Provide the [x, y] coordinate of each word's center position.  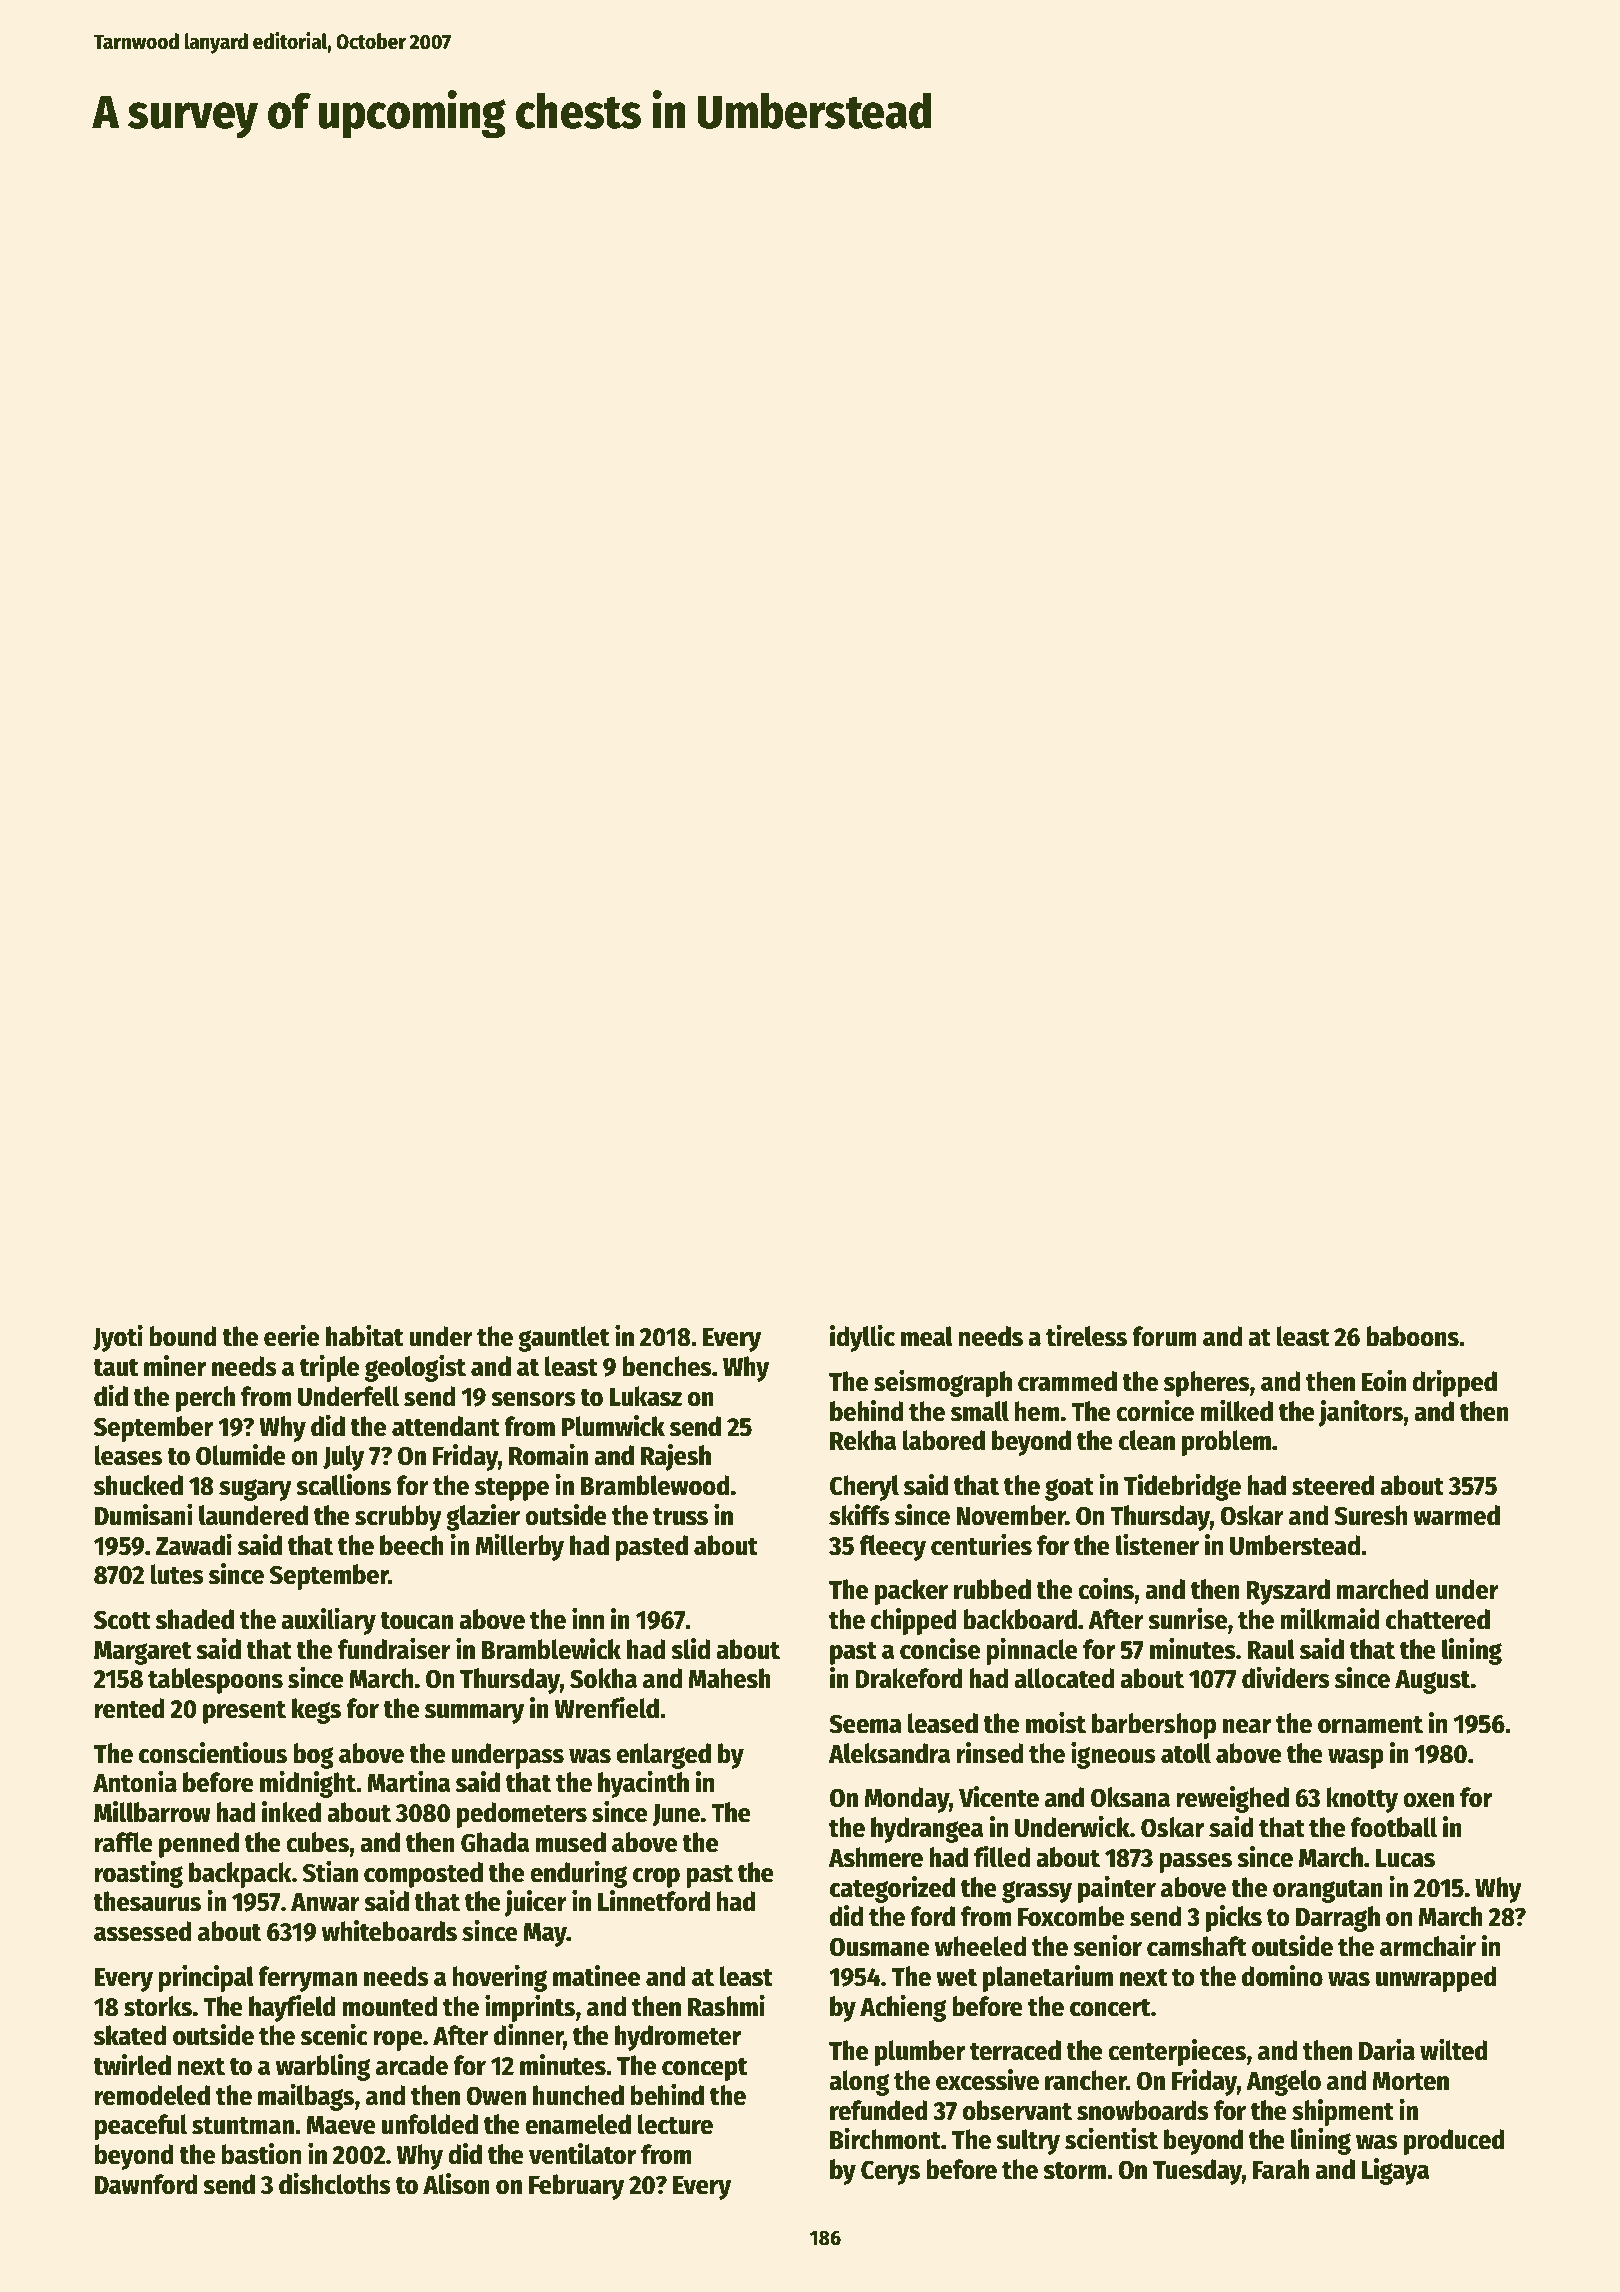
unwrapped [1436, 1979]
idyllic [862, 1338]
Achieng [903, 2008]
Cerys [890, 2172]
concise [940, 1649]
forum [1164, 1336]
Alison [456, 2184]
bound [183, 1336]
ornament [1370, 1725]
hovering [500, 1978]
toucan [416, 1621]
